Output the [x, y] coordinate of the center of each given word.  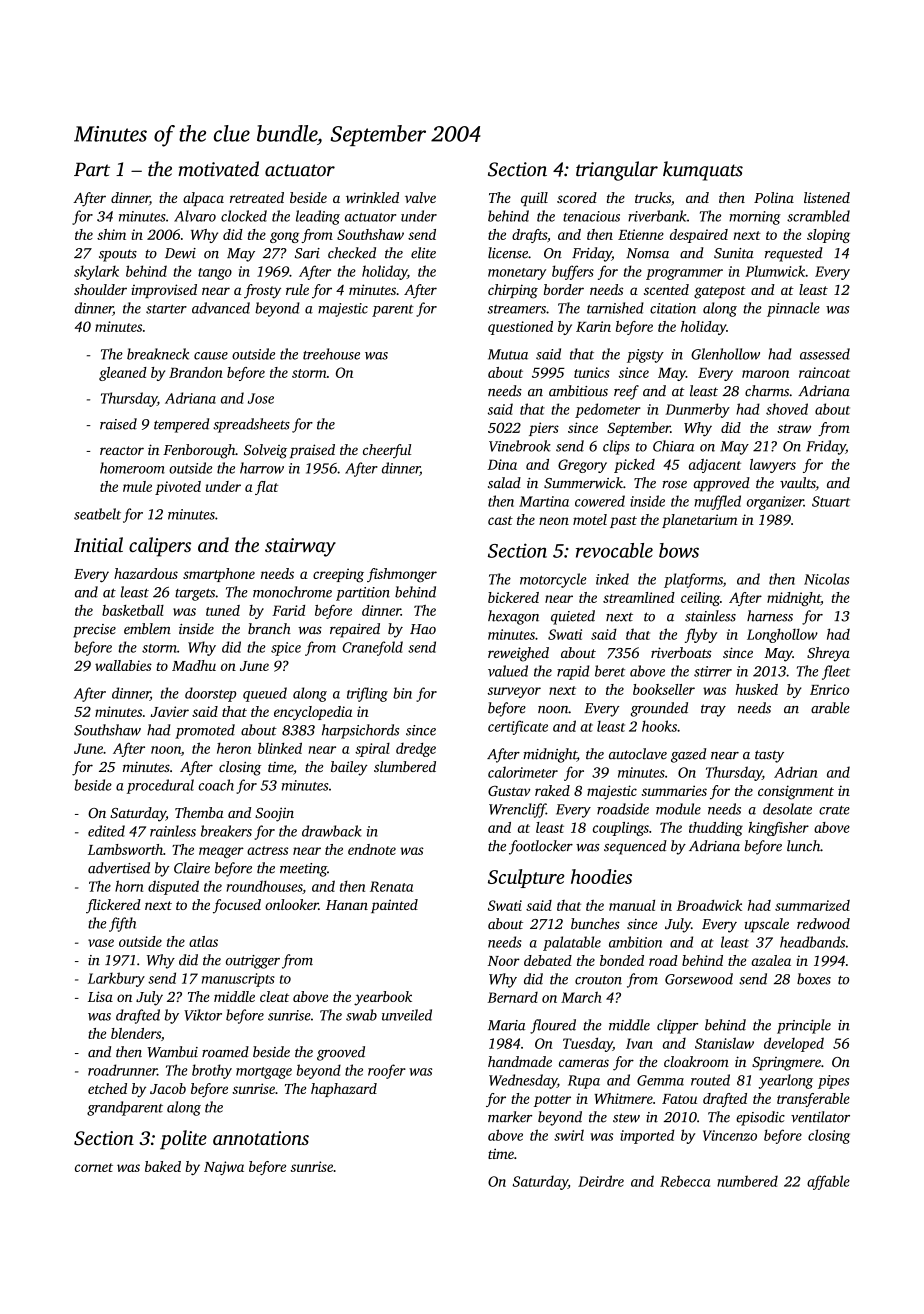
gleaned [123, 374]
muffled [717, 502]
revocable [614, 550]
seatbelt [97, 514]
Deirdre [601, 1181]
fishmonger [402, 575]
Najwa [224, 1168]
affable [828, 1182]
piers [544, 429]
